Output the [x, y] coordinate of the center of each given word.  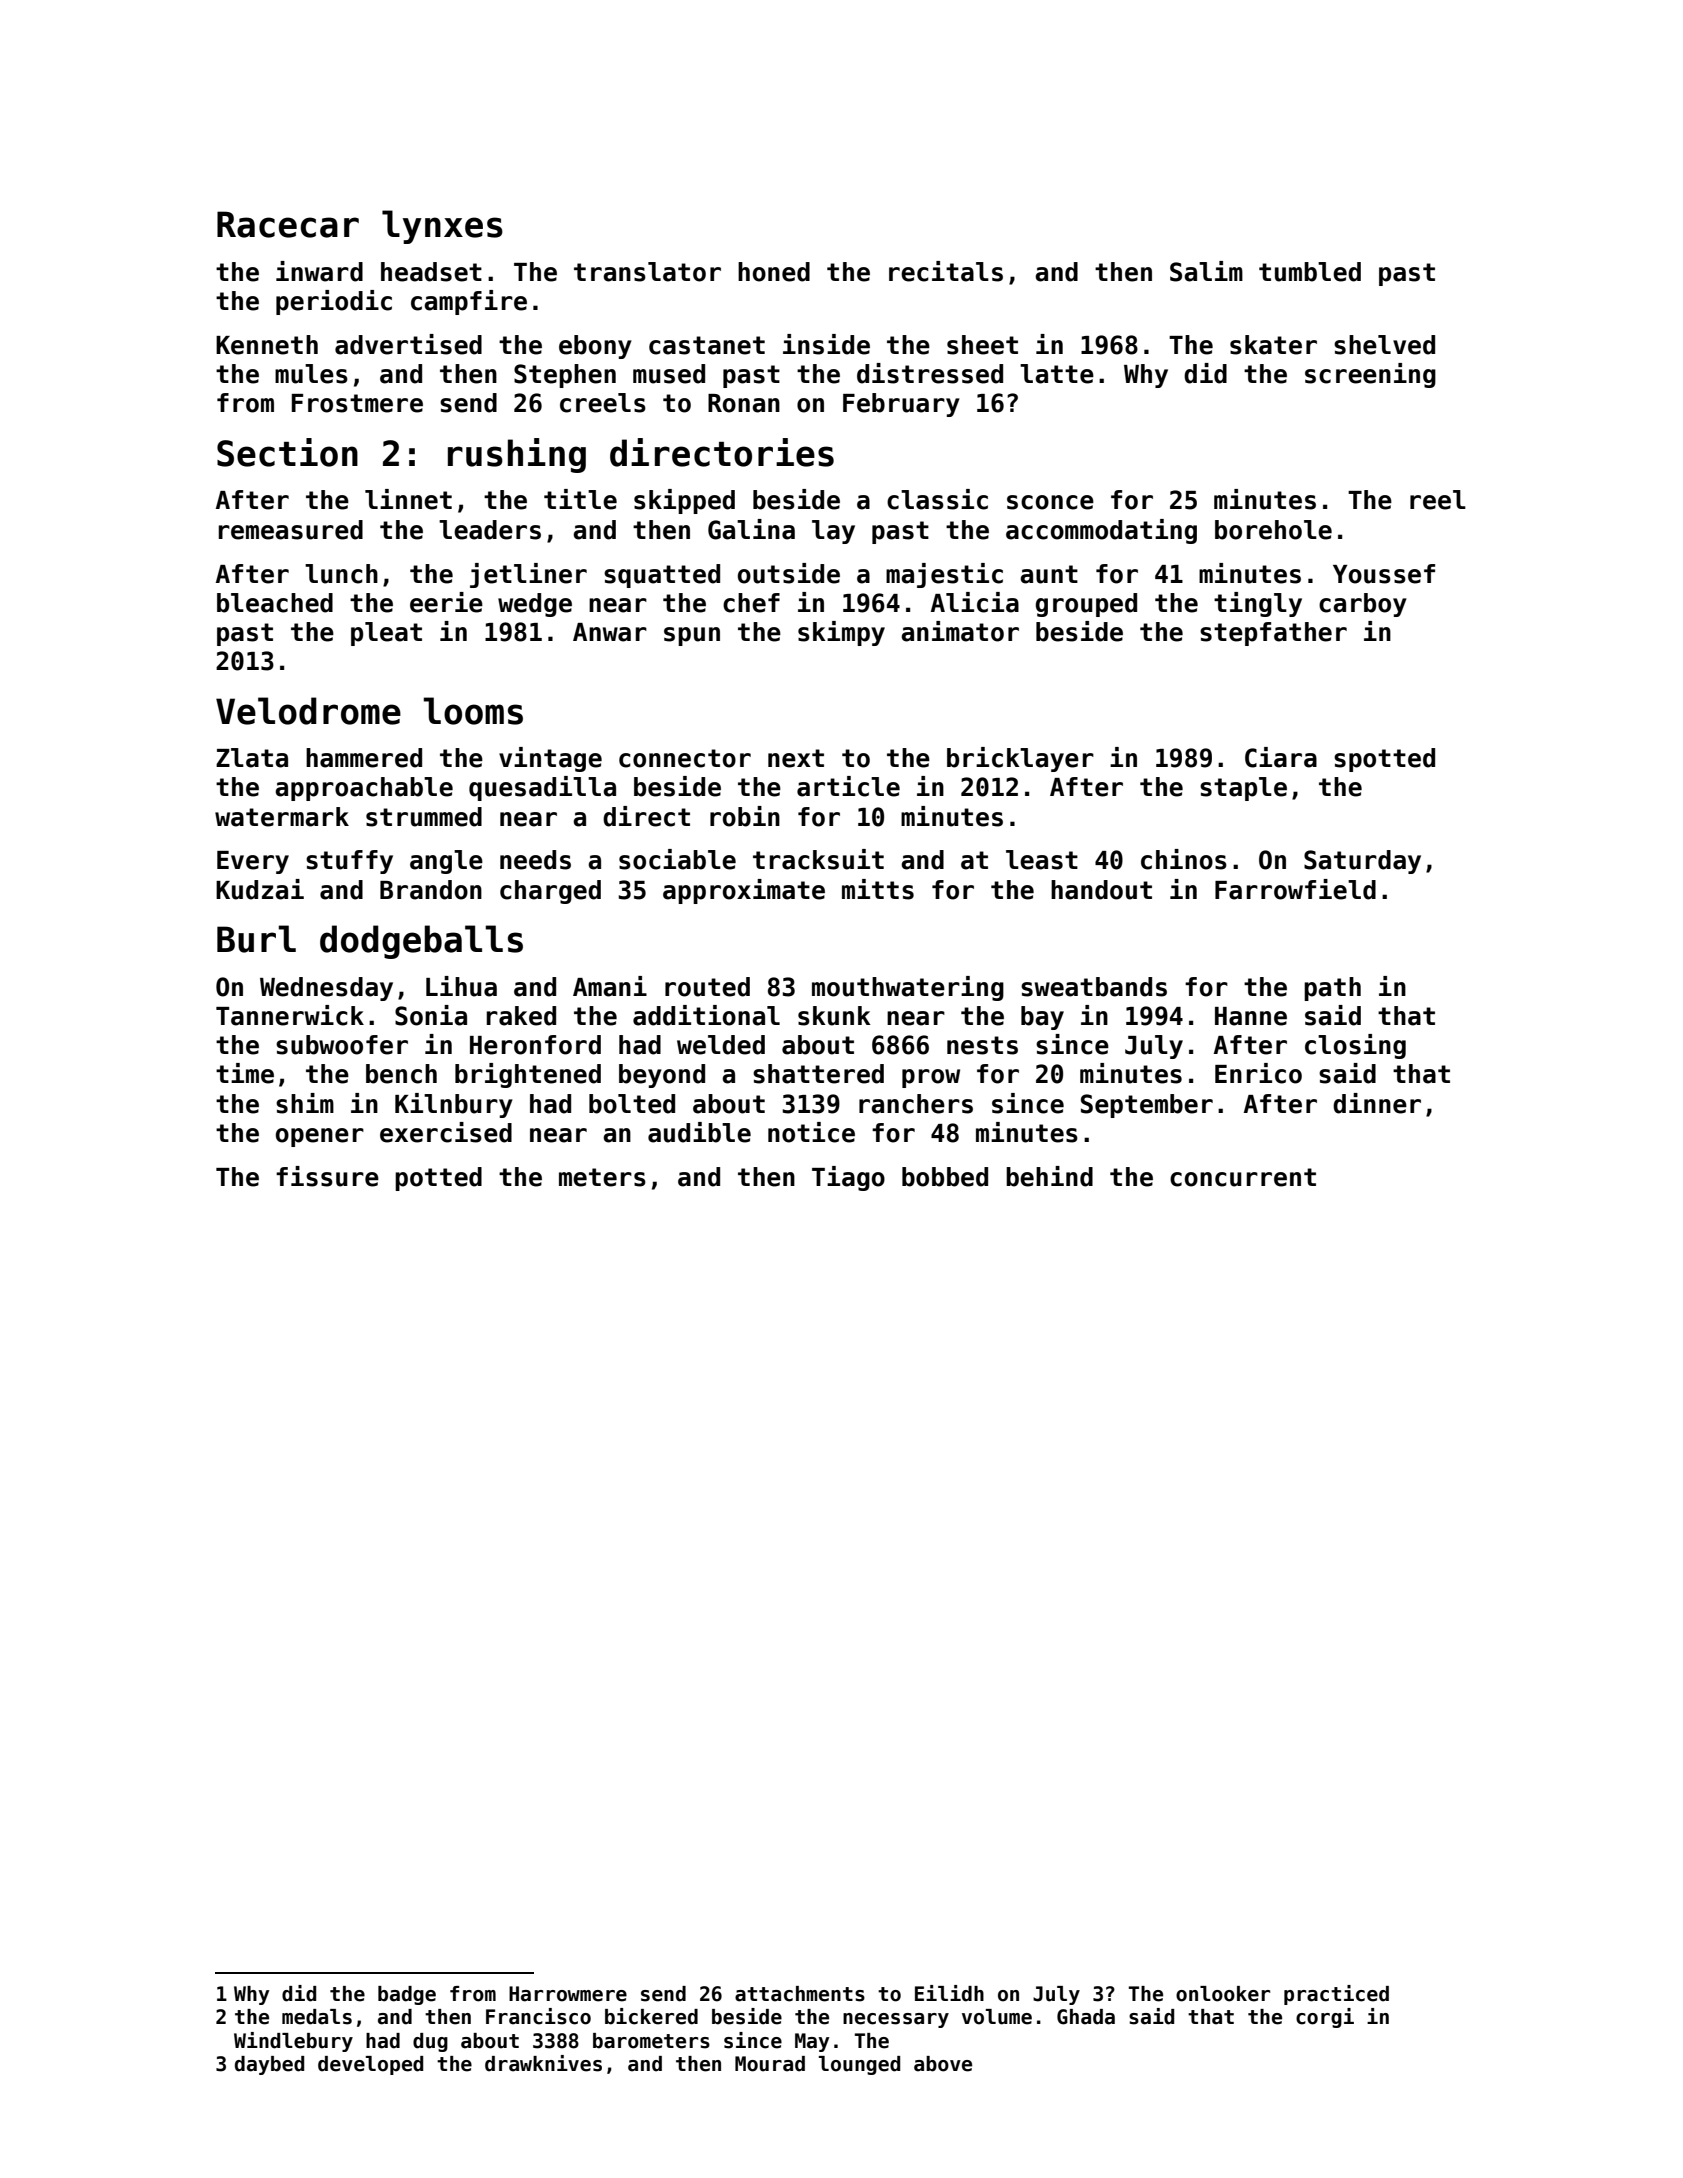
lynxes [442, 227]
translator [647, 272]
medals [317, 2017]
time [245, 1073]
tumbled [1310, 272]
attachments [800, 1994]
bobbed [945, 1177]
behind [1049, 1176]
